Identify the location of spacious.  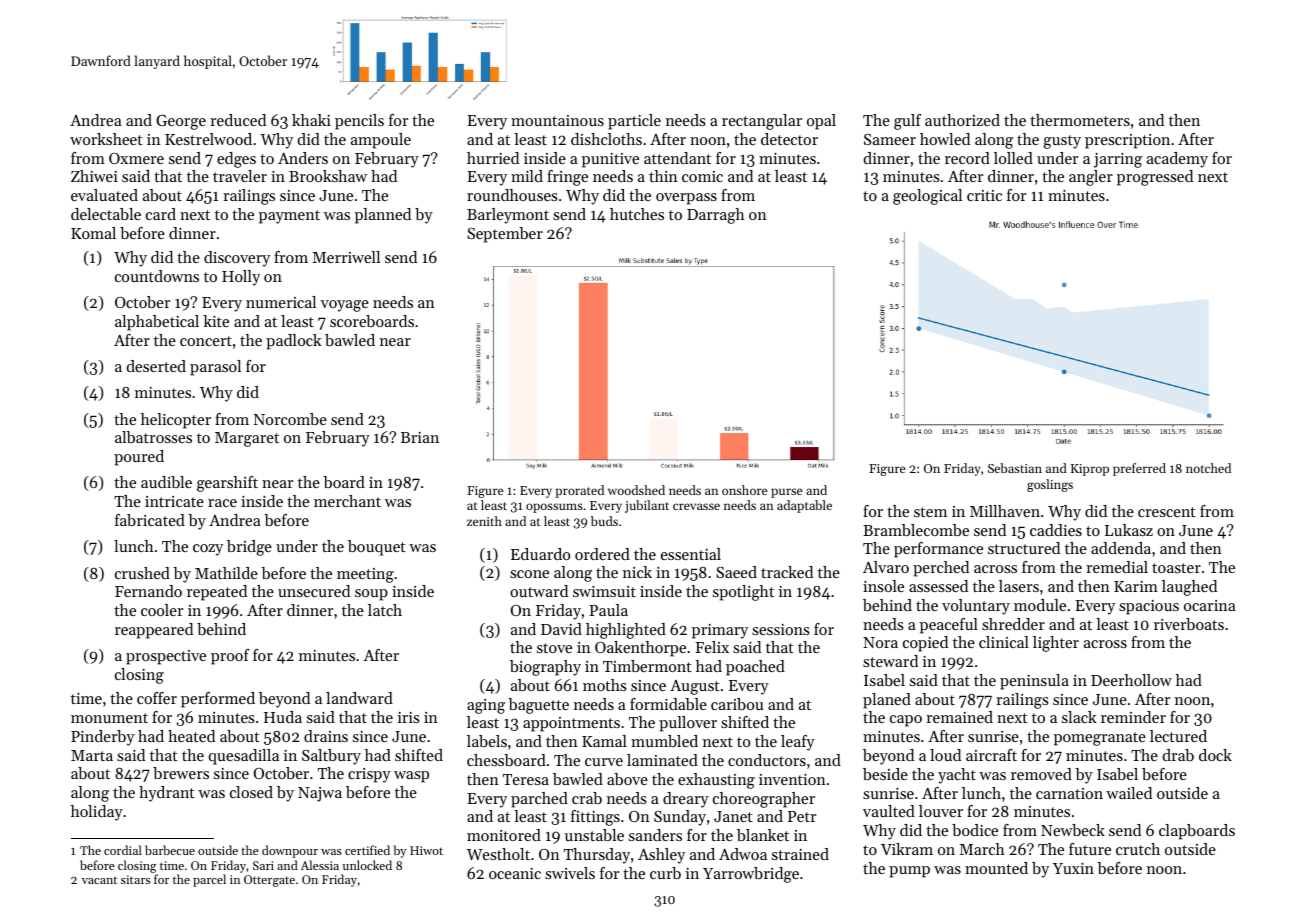
(1149, 607).
